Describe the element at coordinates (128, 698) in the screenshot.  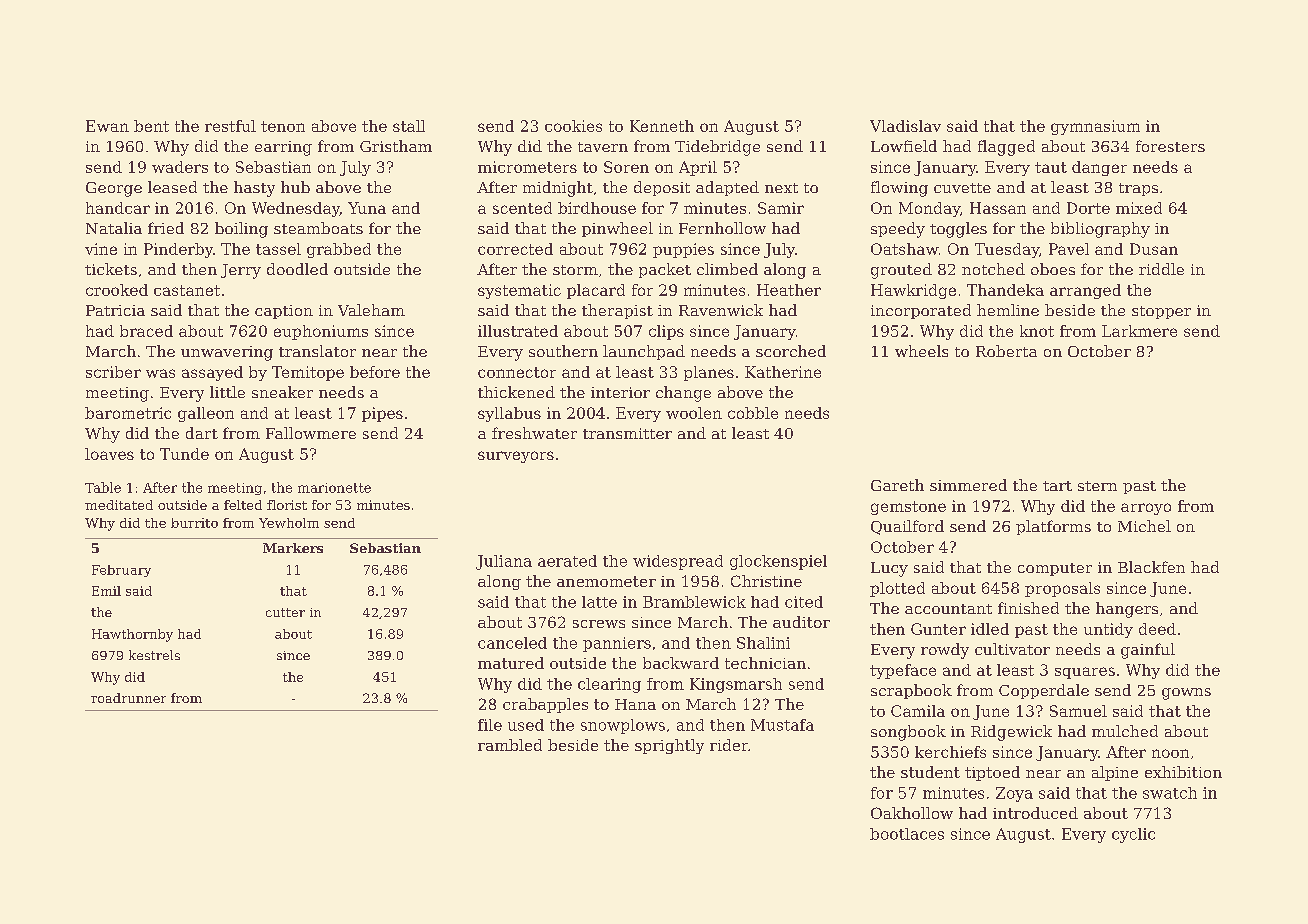
I see `roadrunner` at that location.
